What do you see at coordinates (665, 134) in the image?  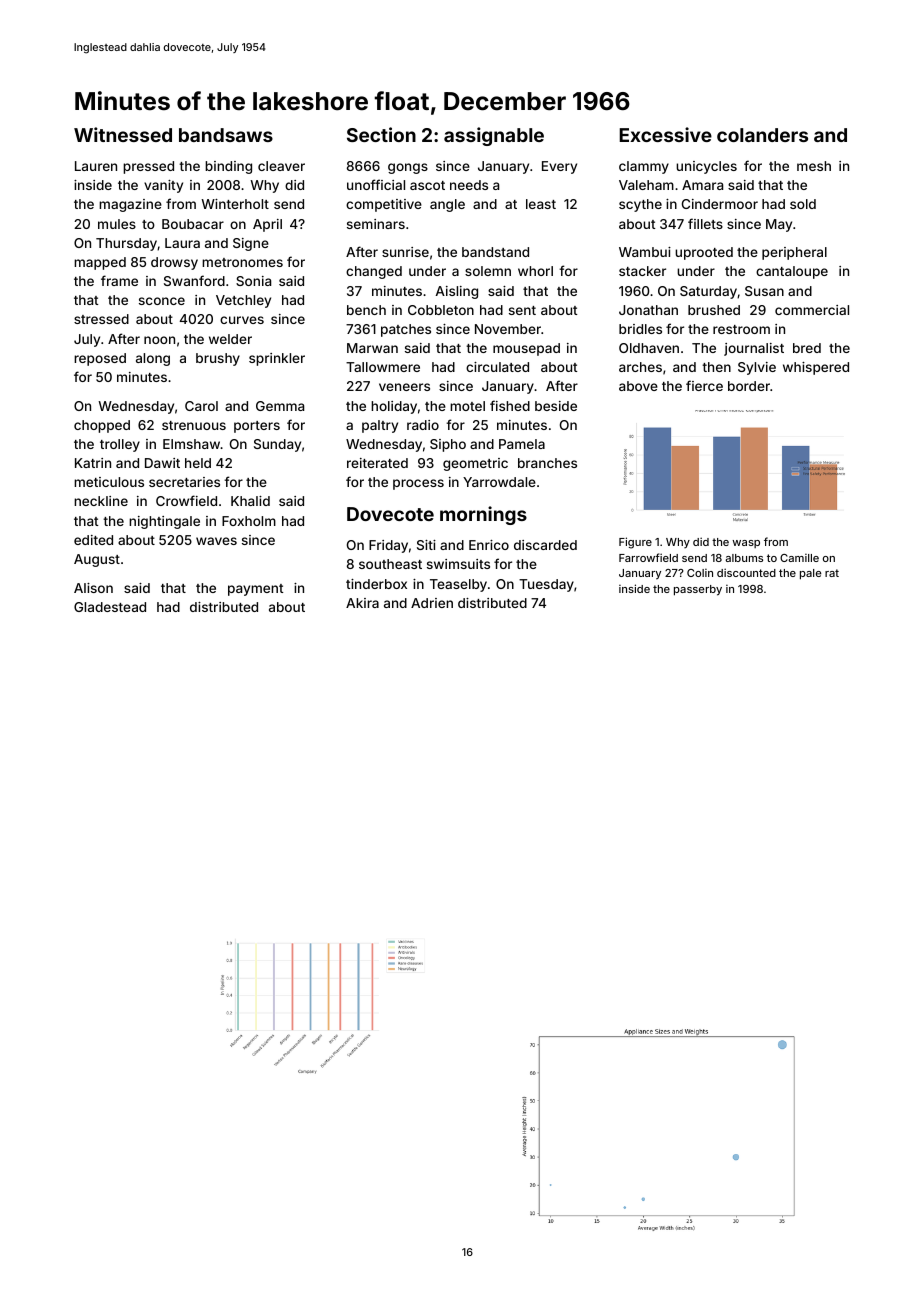 I see `Excessive` at bounding box center [665, 134].
